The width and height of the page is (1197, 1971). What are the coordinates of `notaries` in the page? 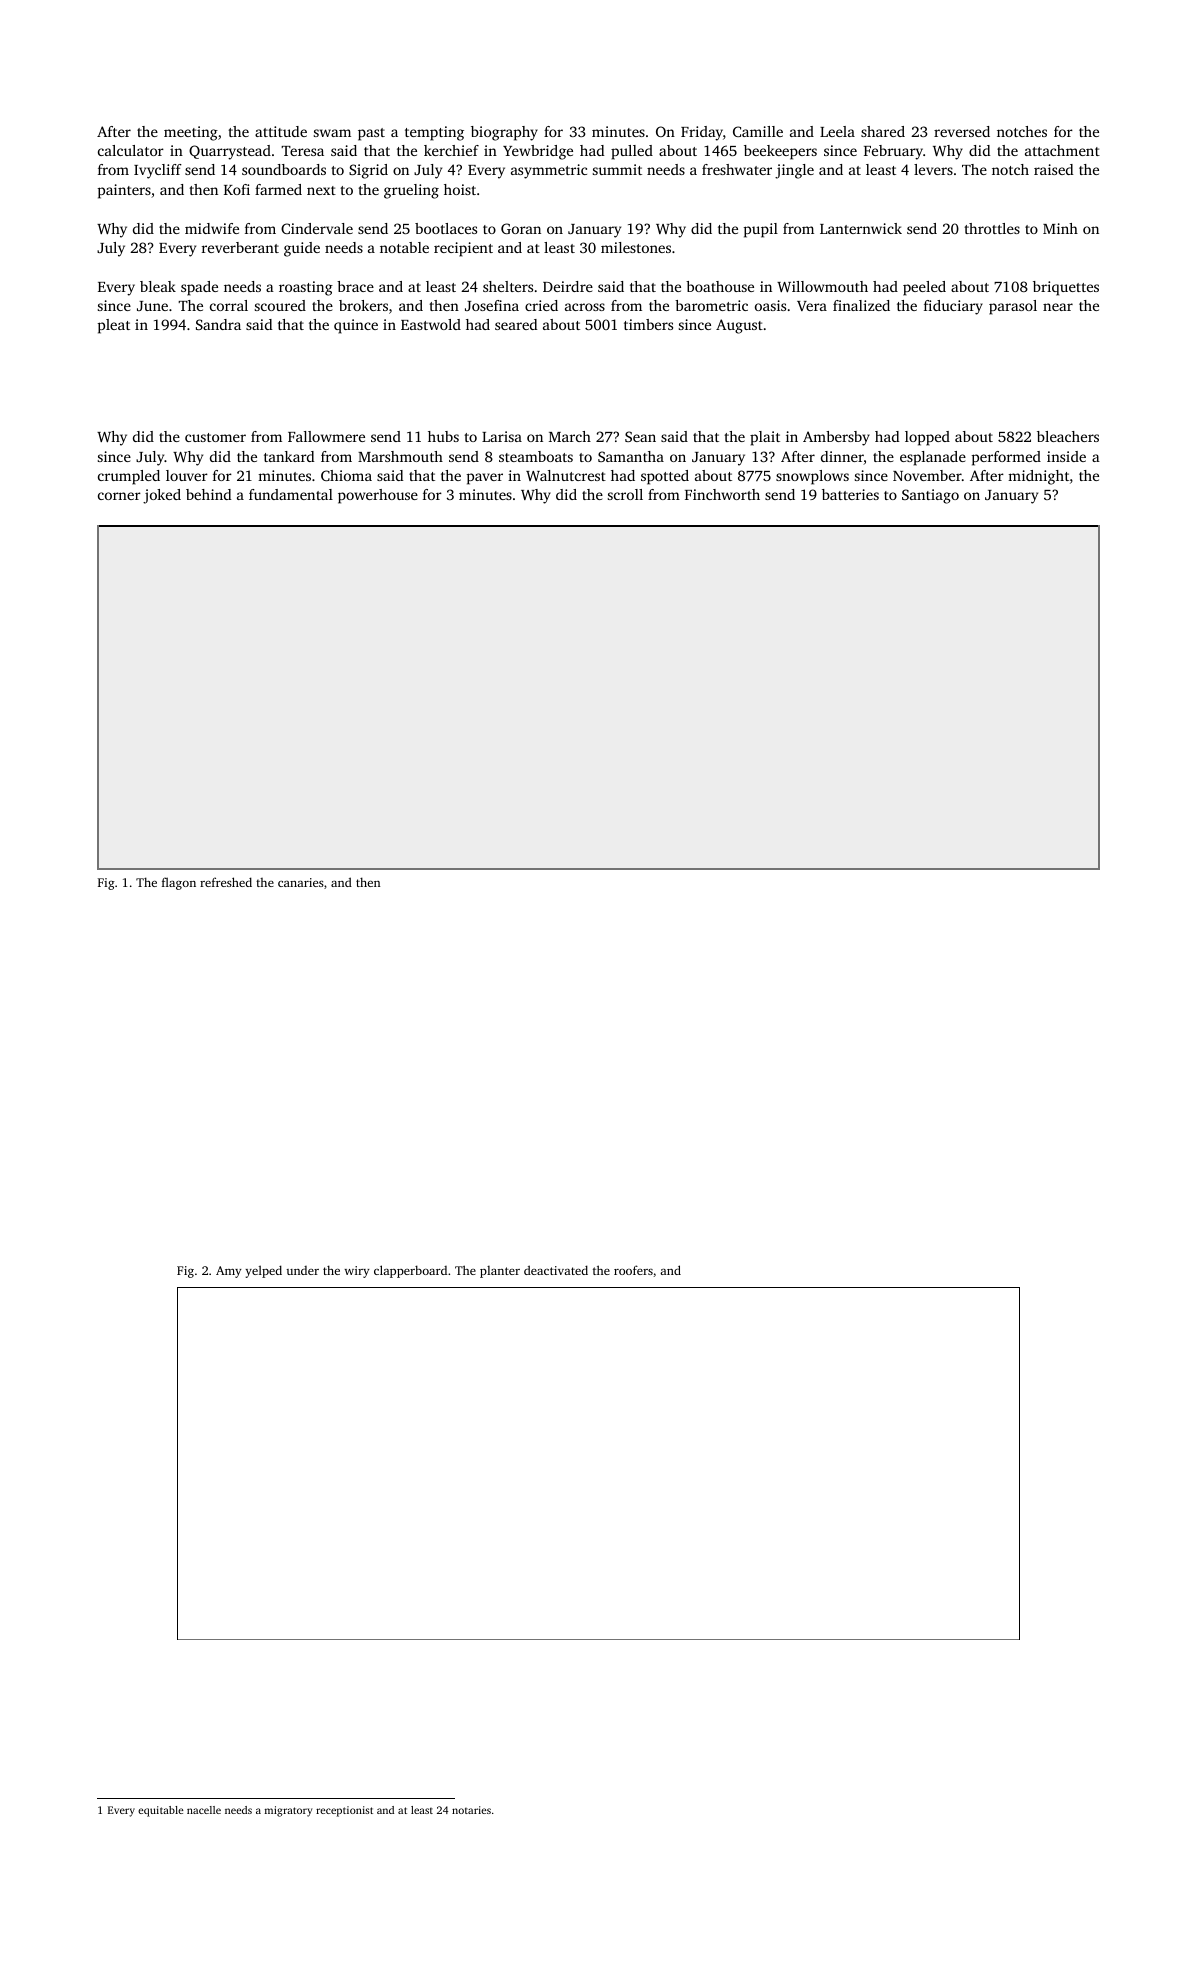 It's located at (471, 1810).
